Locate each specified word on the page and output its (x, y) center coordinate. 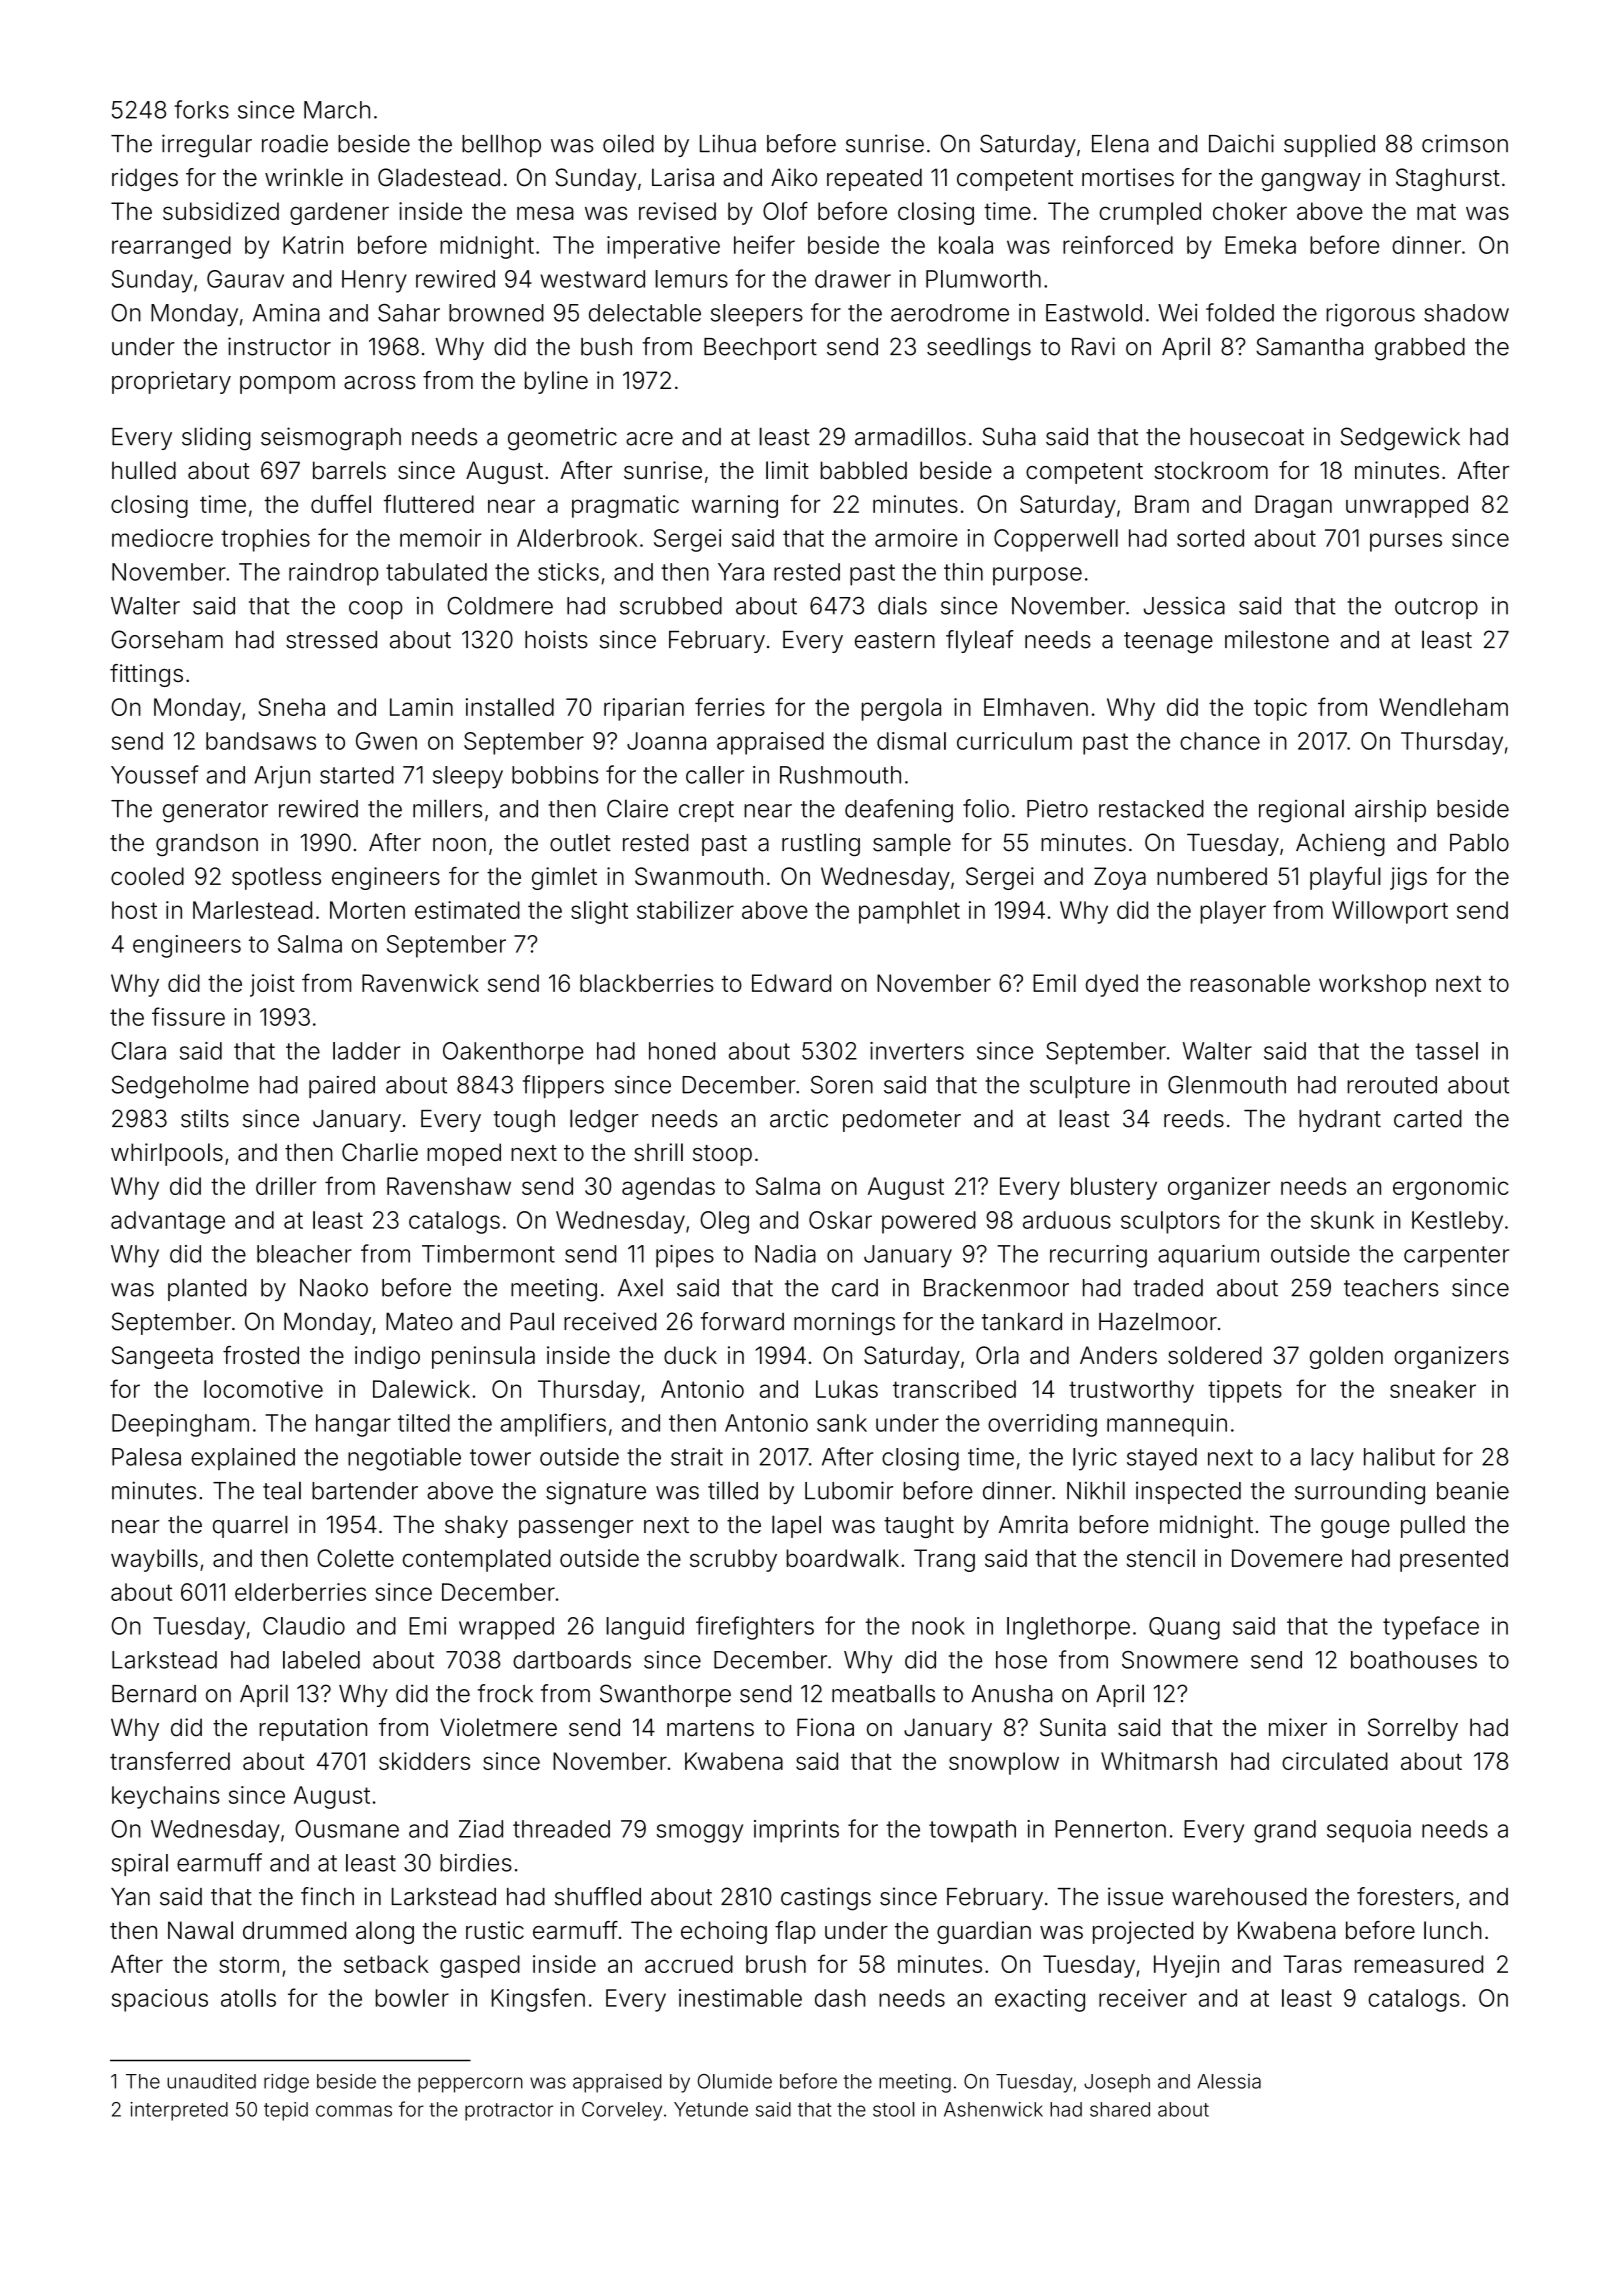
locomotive (263, 1389)
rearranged (171, 247)
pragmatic (625, 506)
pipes (685, 1256)
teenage (1168, 643)
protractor (509, 2112)
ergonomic (1451, 1188)
